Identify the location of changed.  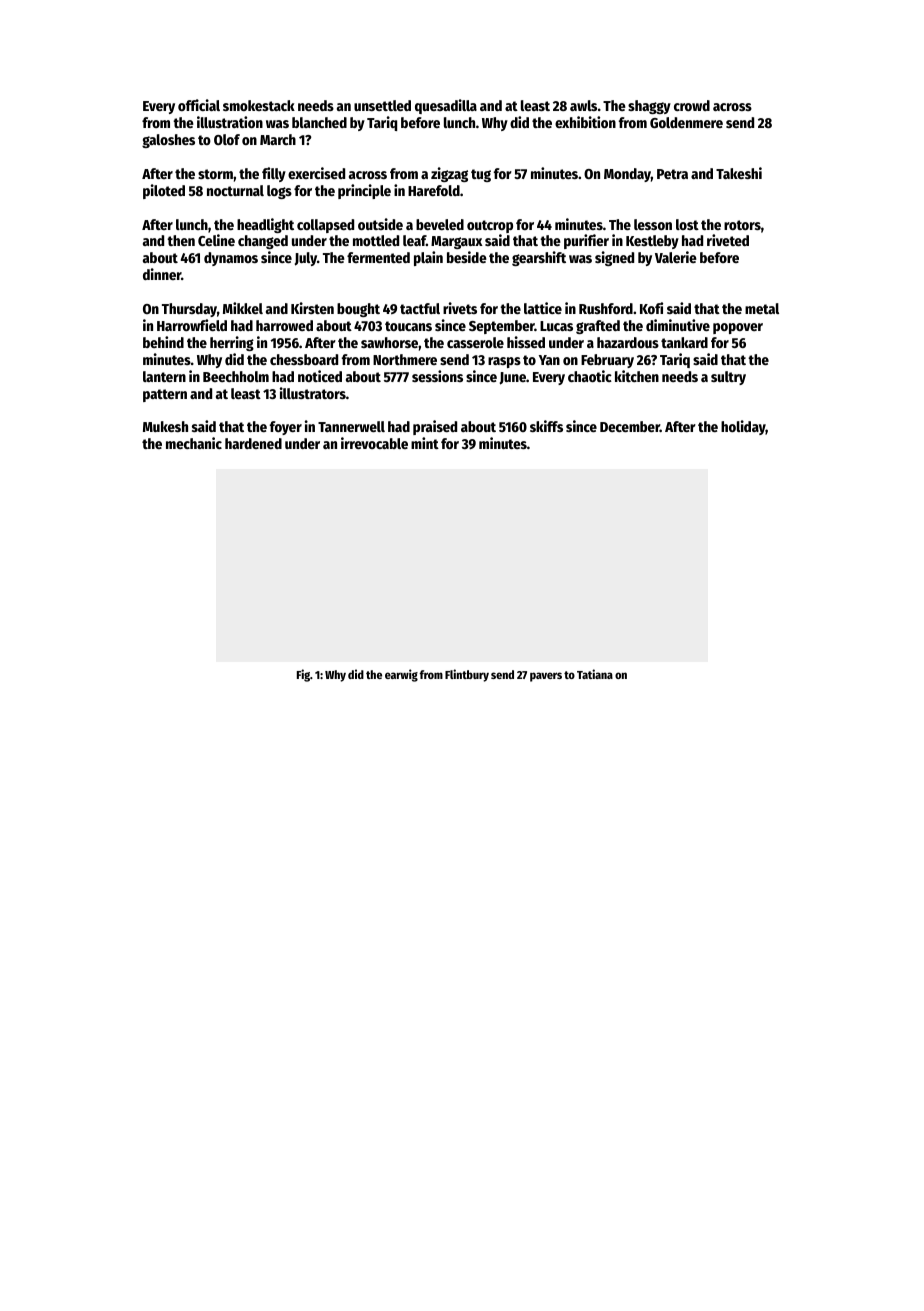
(263, 242).
